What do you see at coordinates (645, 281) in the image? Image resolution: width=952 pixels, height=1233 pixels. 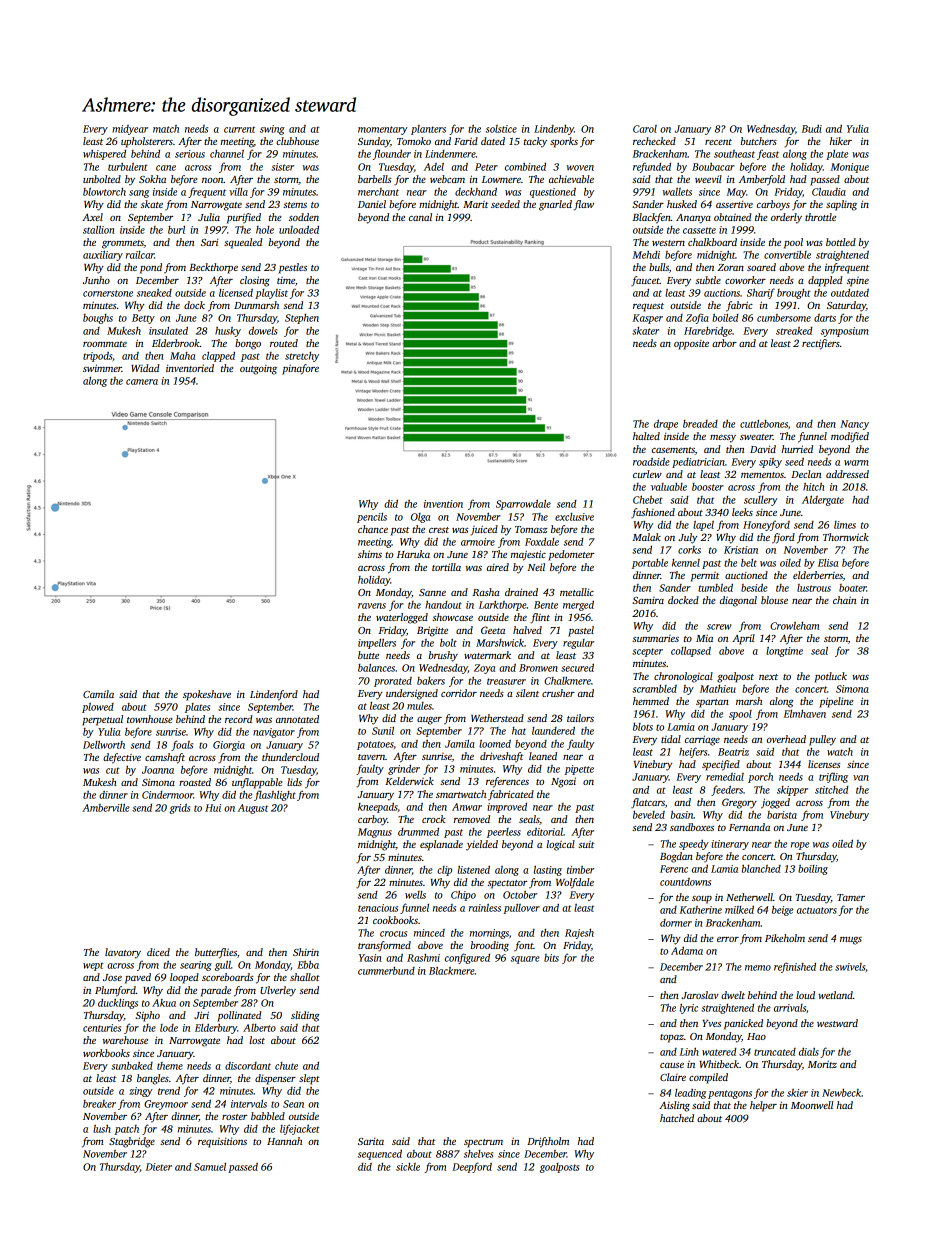 I see `faucet` at bounding box center [645, 281].
